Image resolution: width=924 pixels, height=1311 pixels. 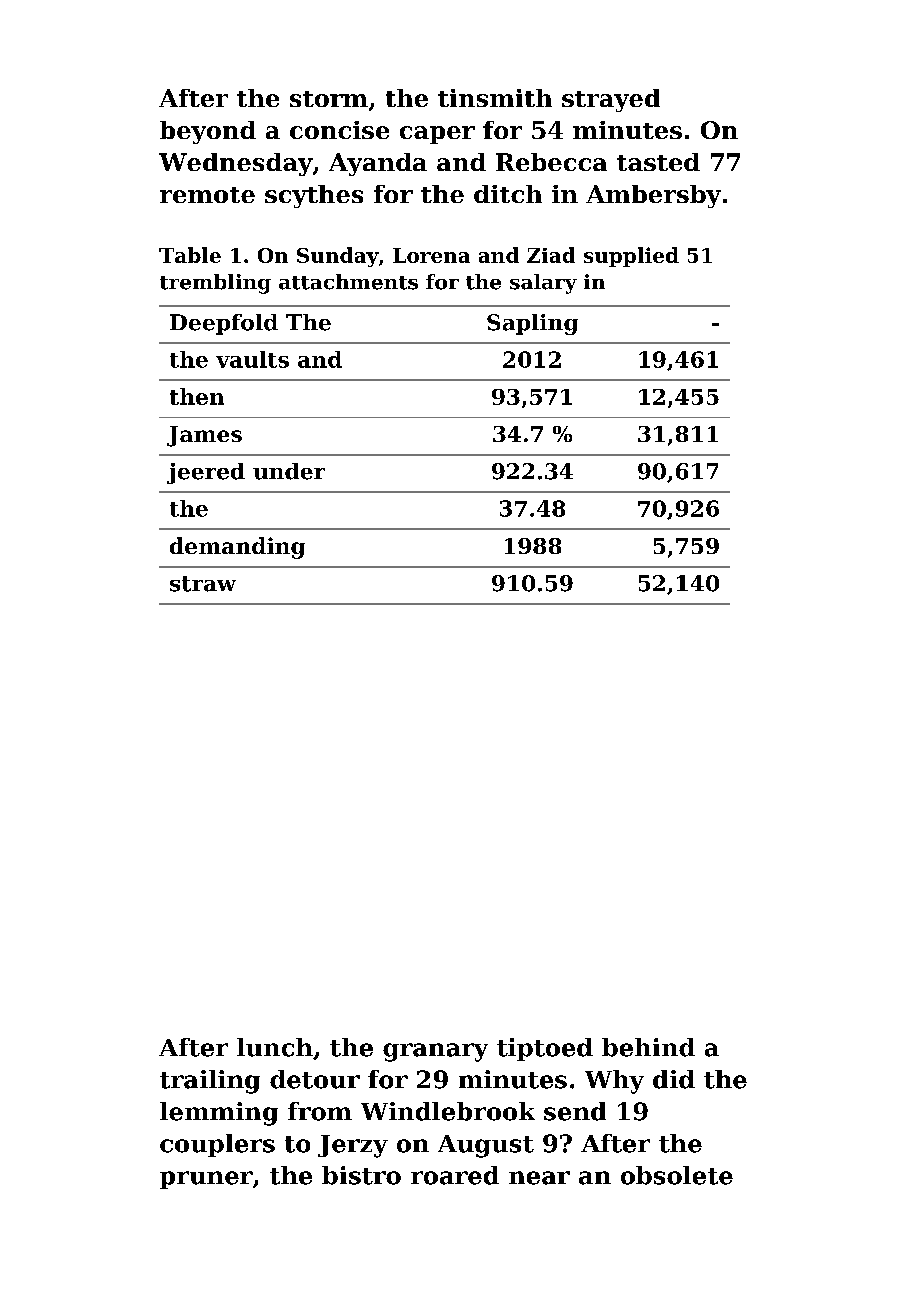 What do you see at coordinates (674, 1079) in the screenshot?
I see `did` at bounding box center [674, 1079].
